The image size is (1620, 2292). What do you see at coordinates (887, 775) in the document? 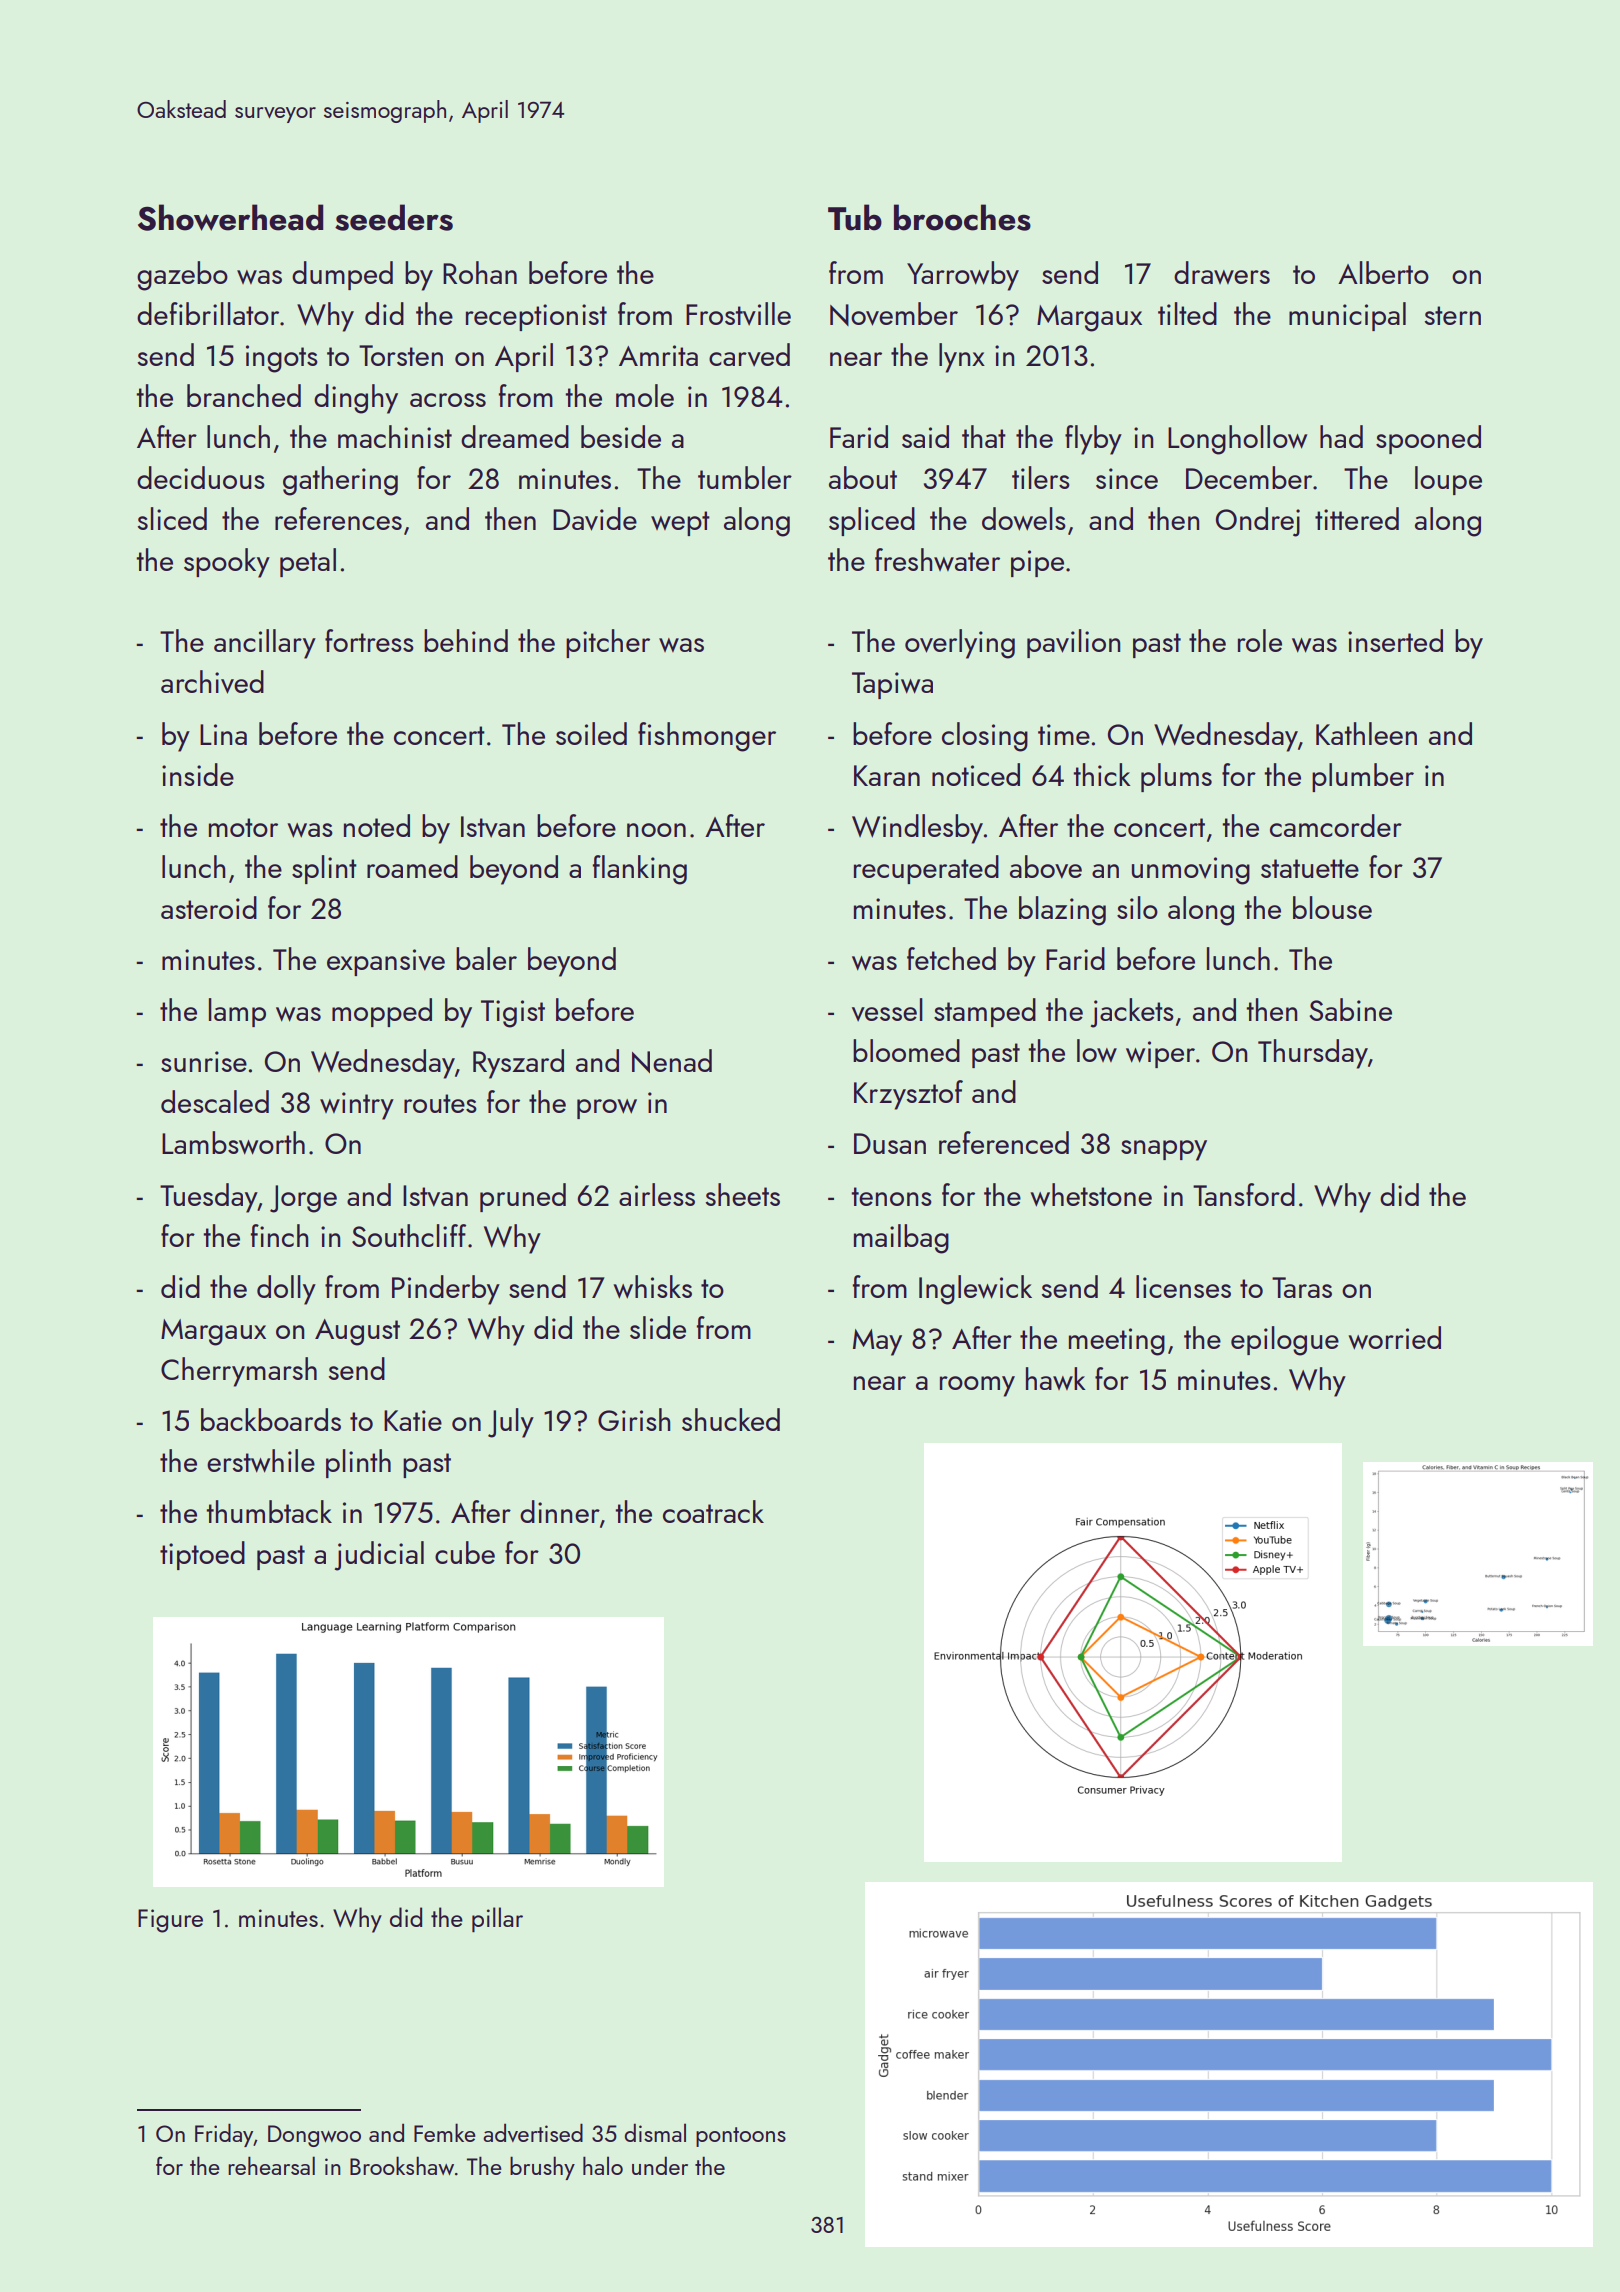
I see `Karan` at bounding box center [887, 775].
